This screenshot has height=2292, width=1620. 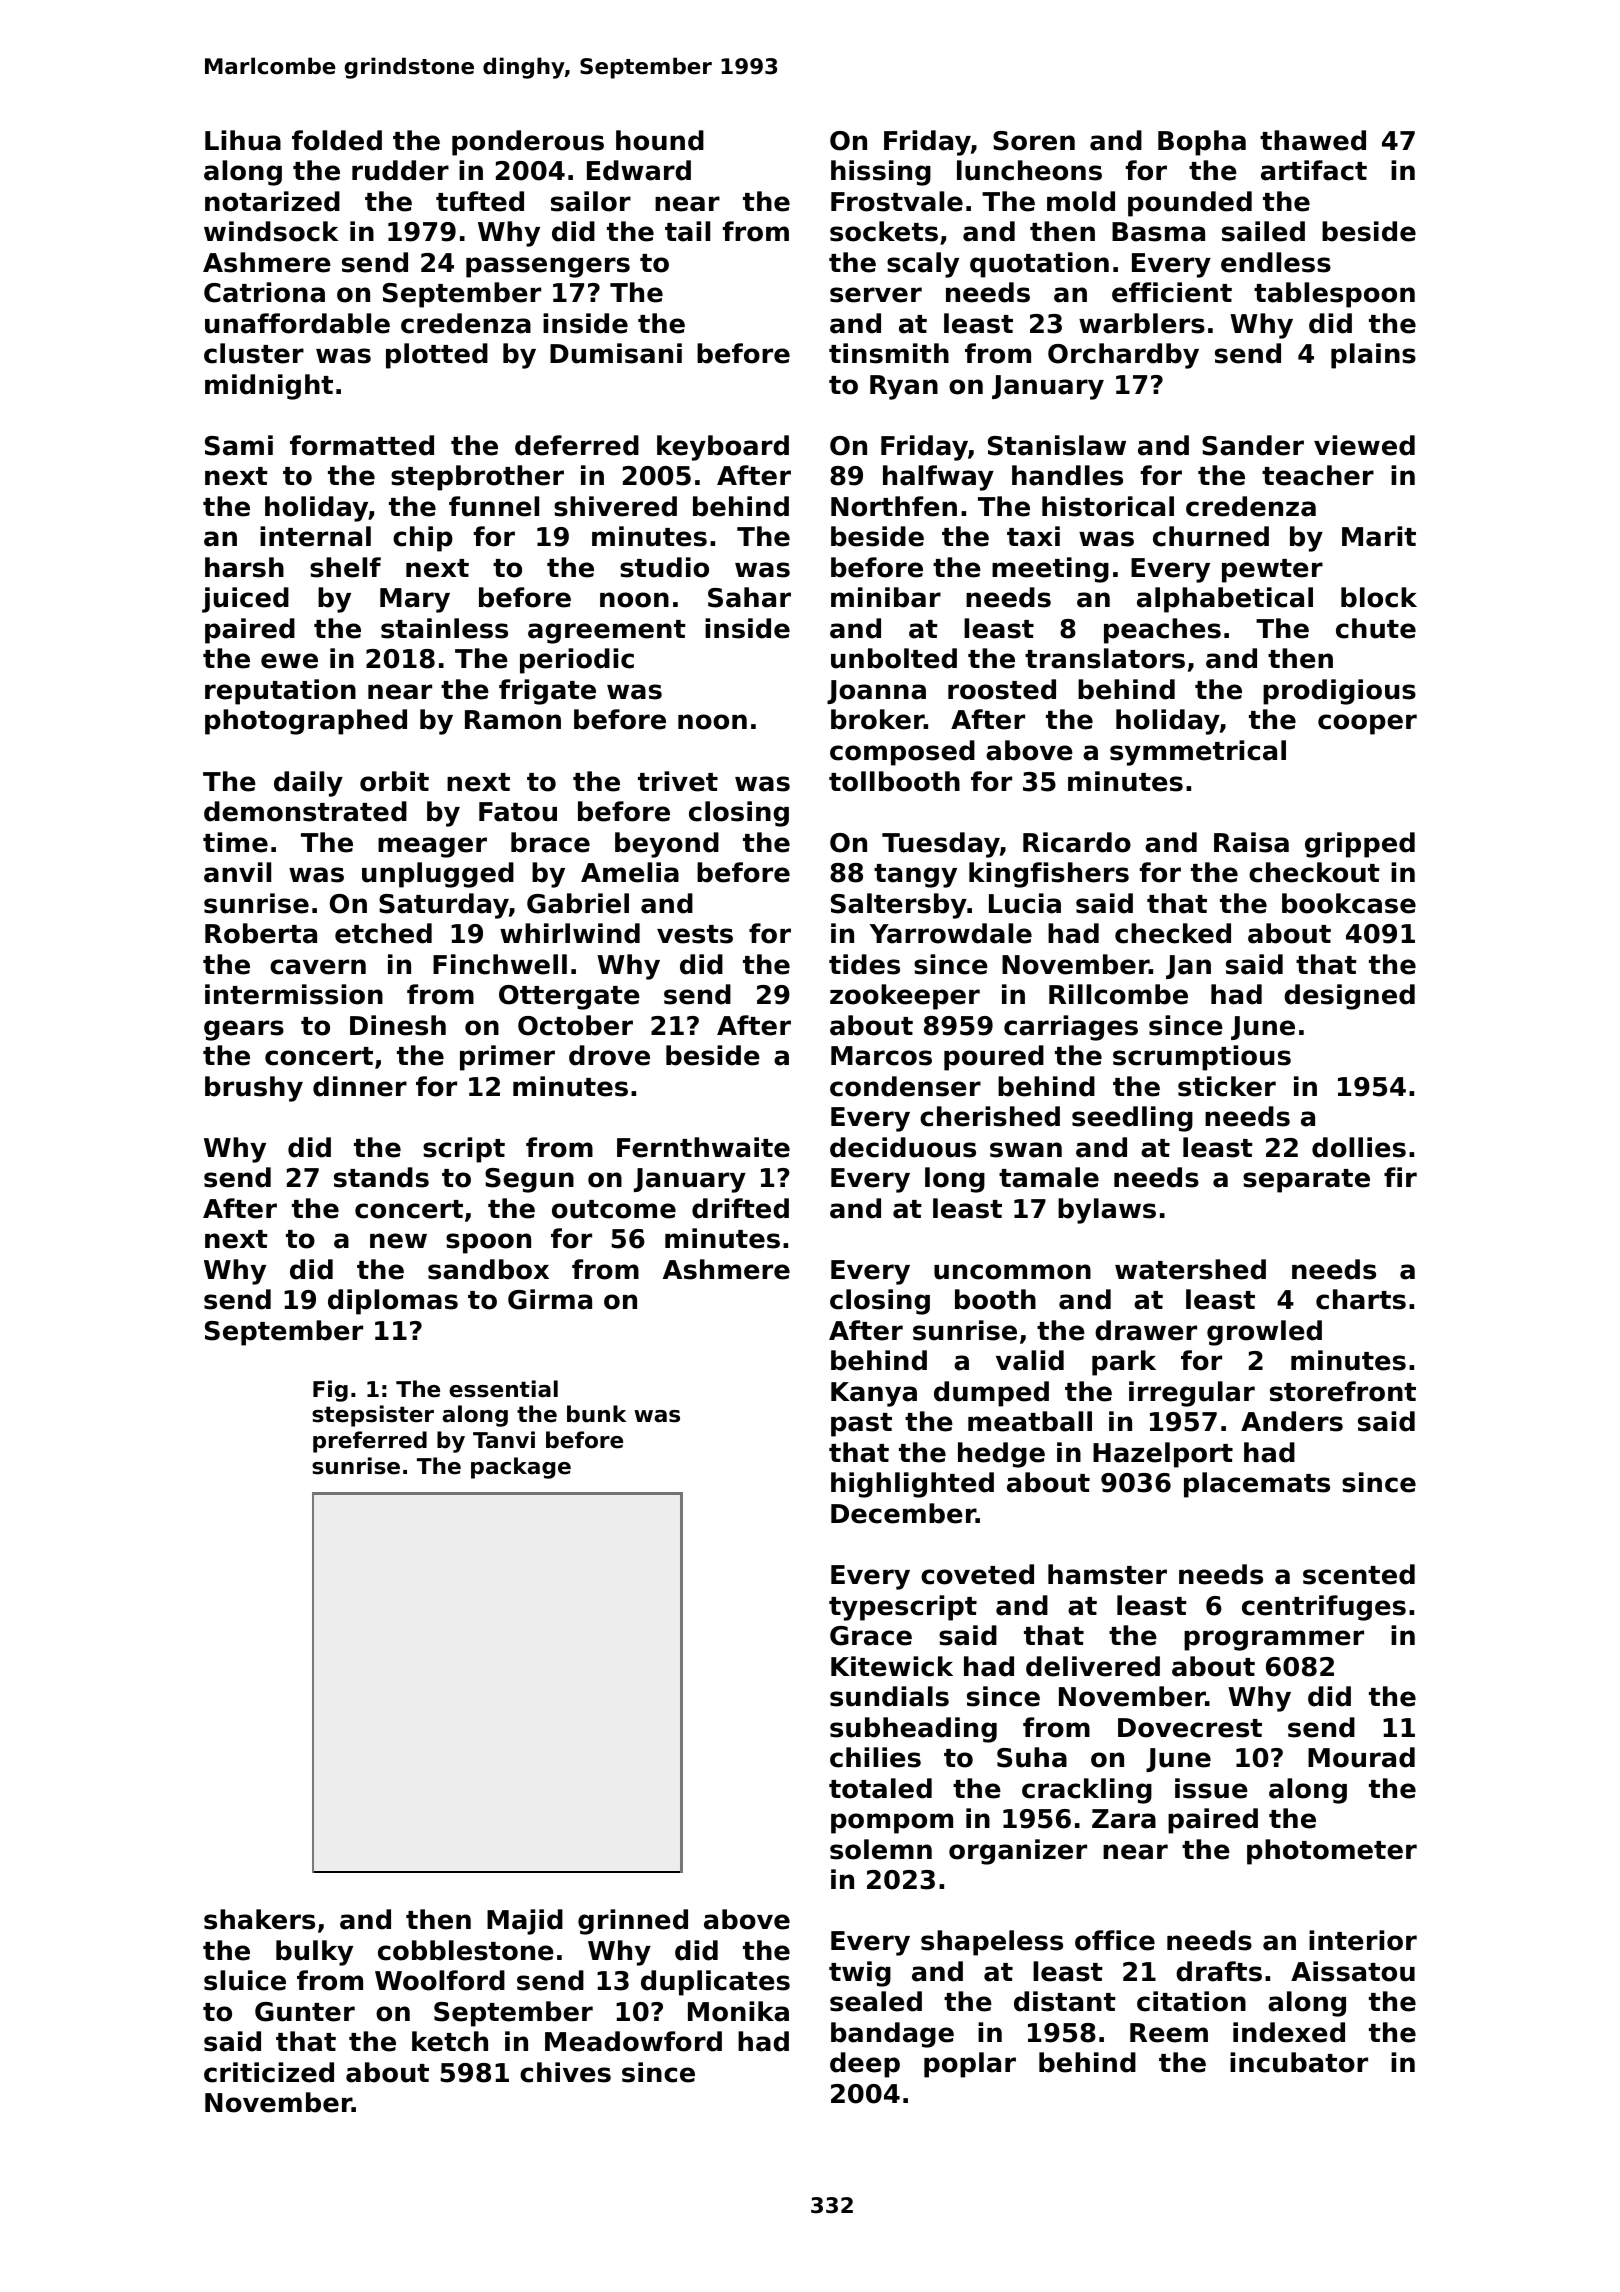 I want to click on trivet, so click(x=678, y=781).
